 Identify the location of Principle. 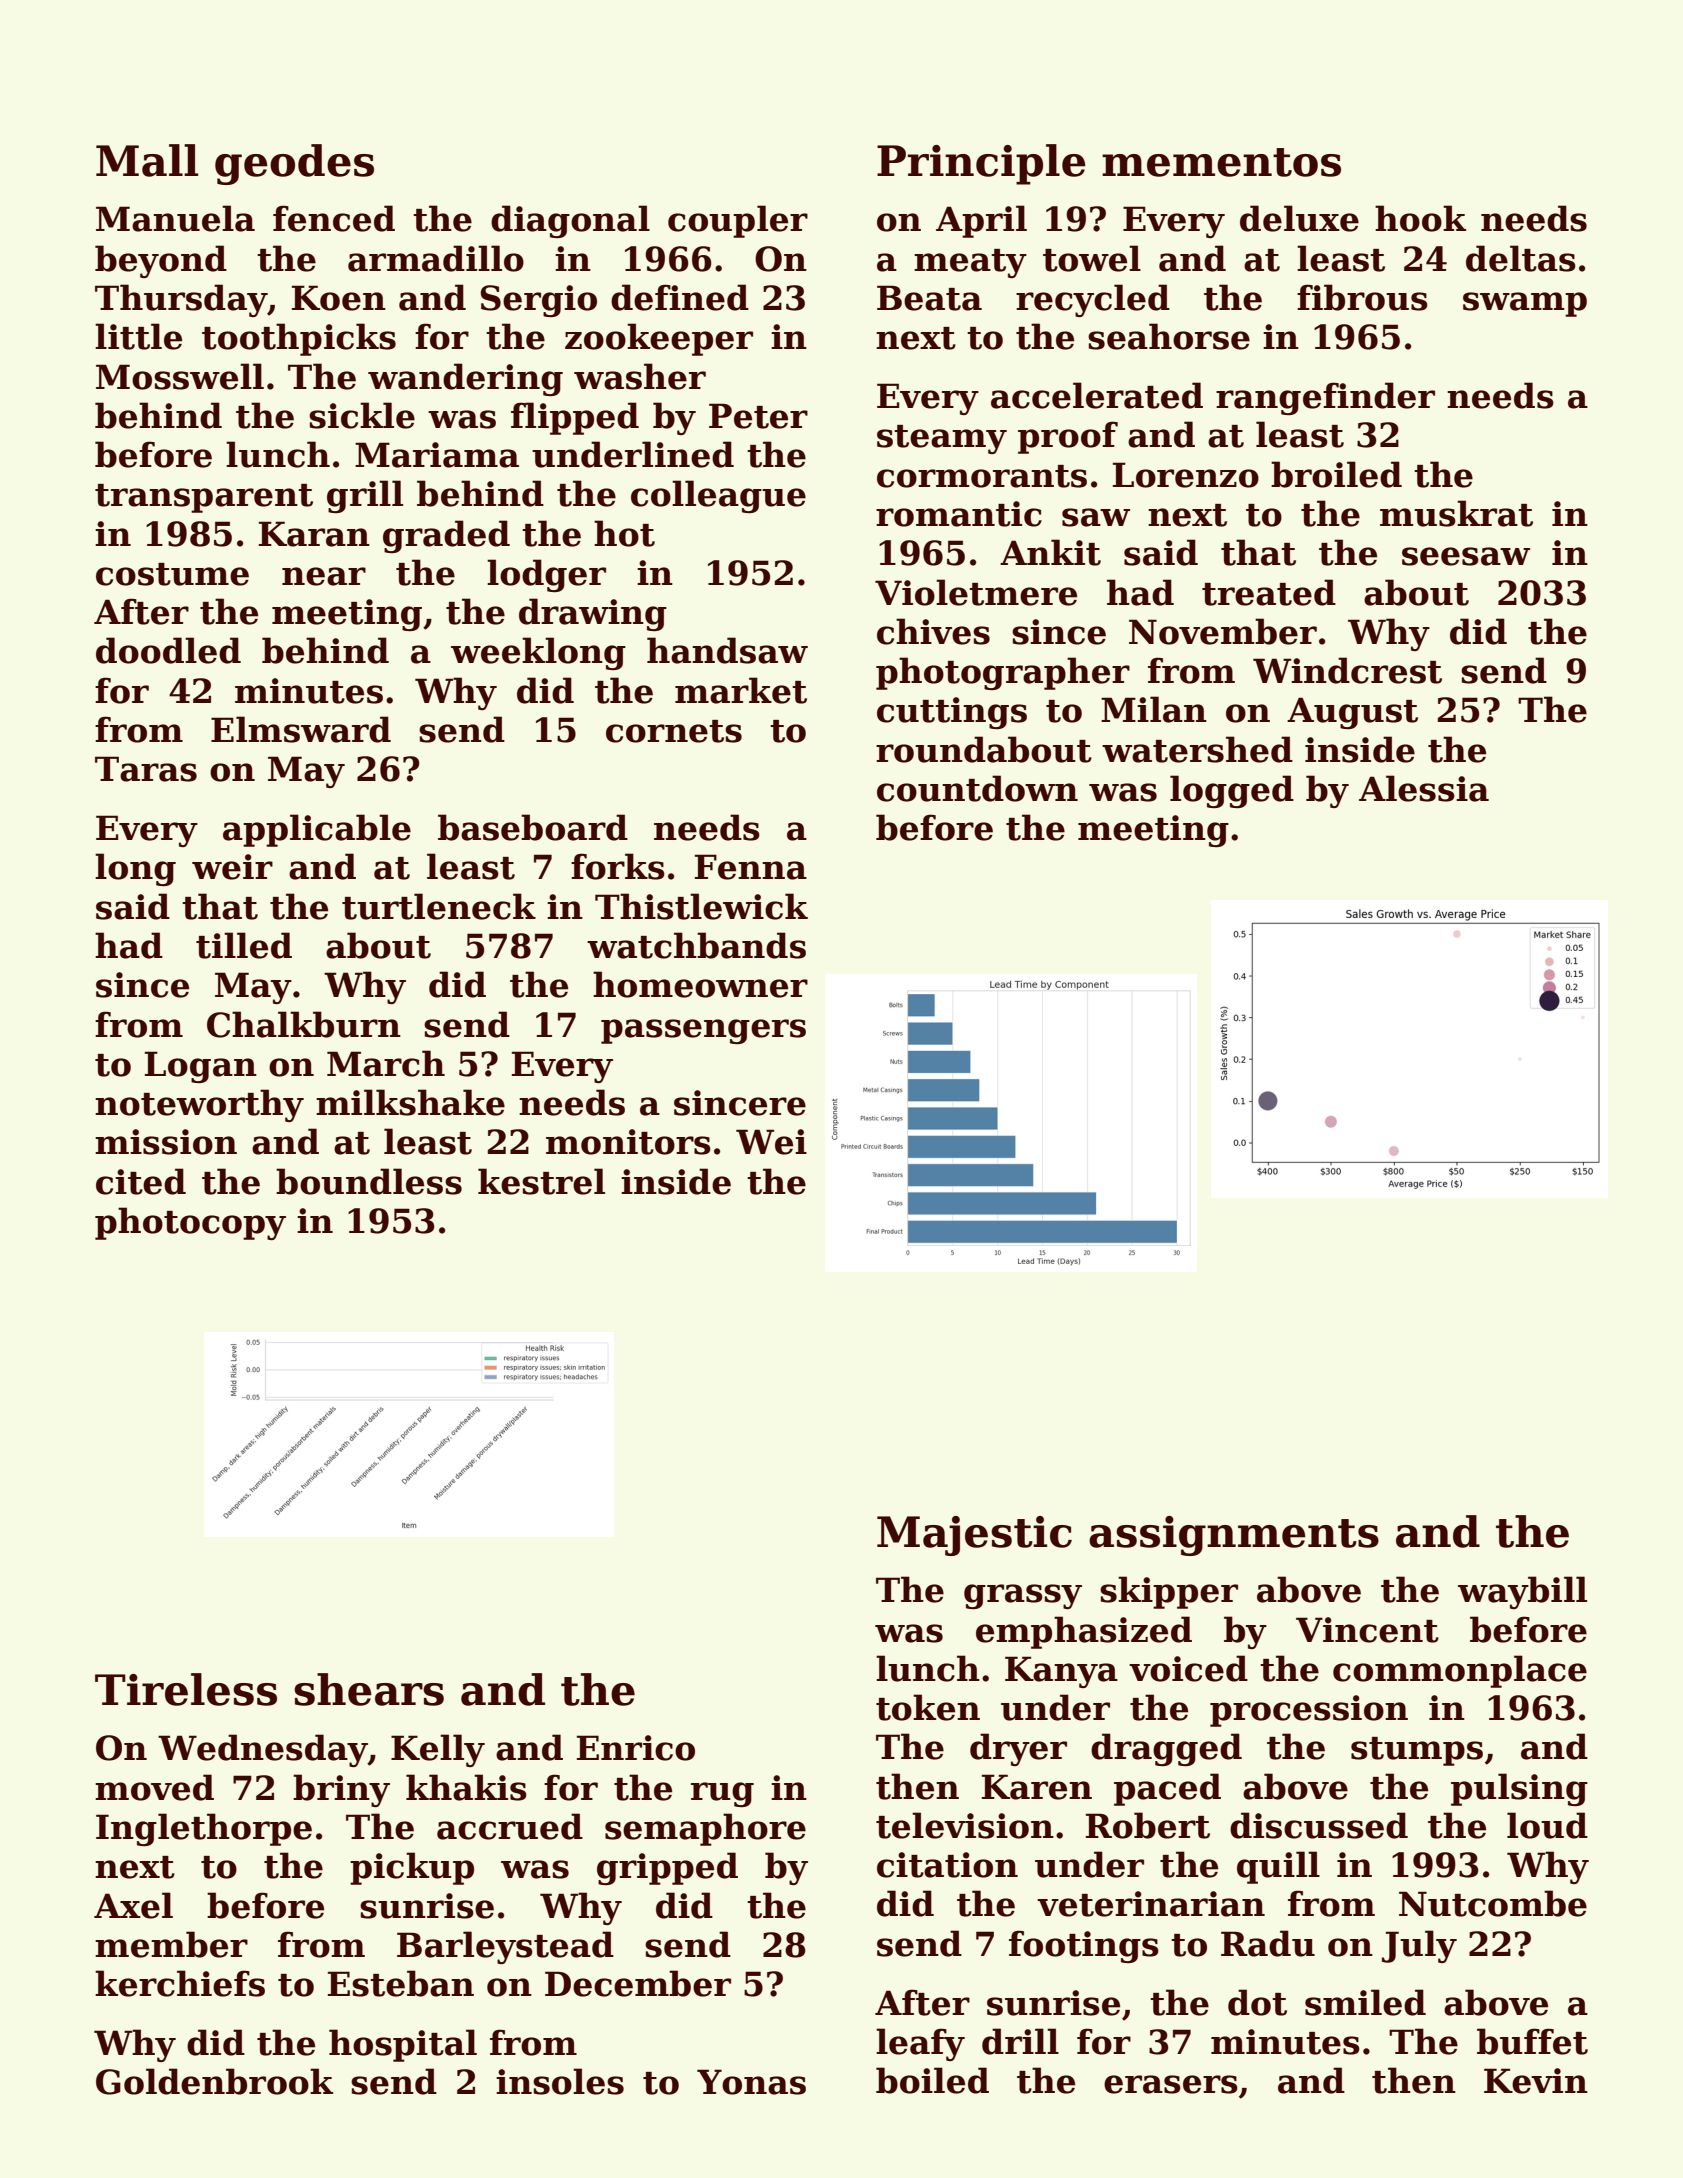
(981, 164).
